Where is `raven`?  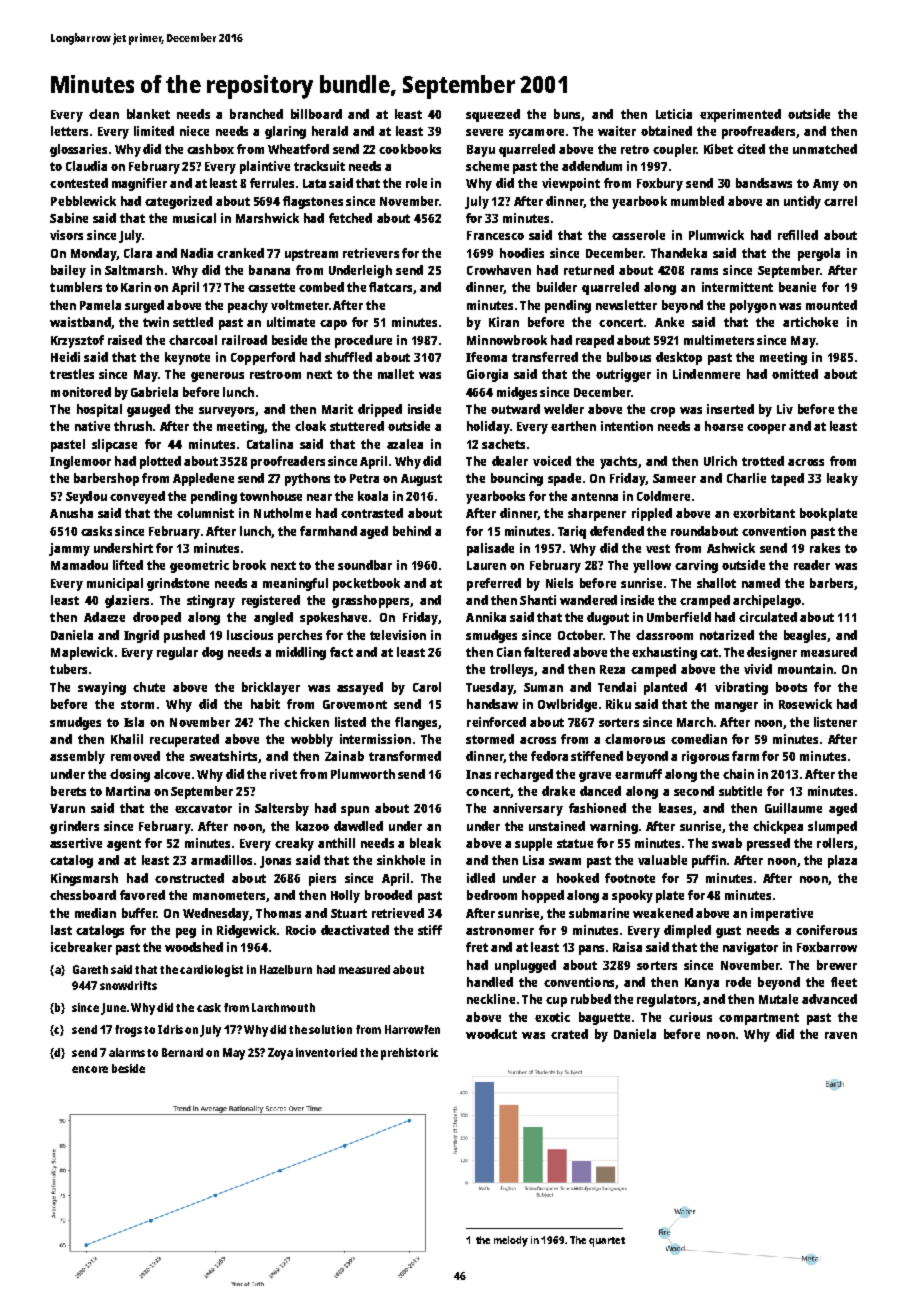 raven is located at coordinates (841, 1035).
